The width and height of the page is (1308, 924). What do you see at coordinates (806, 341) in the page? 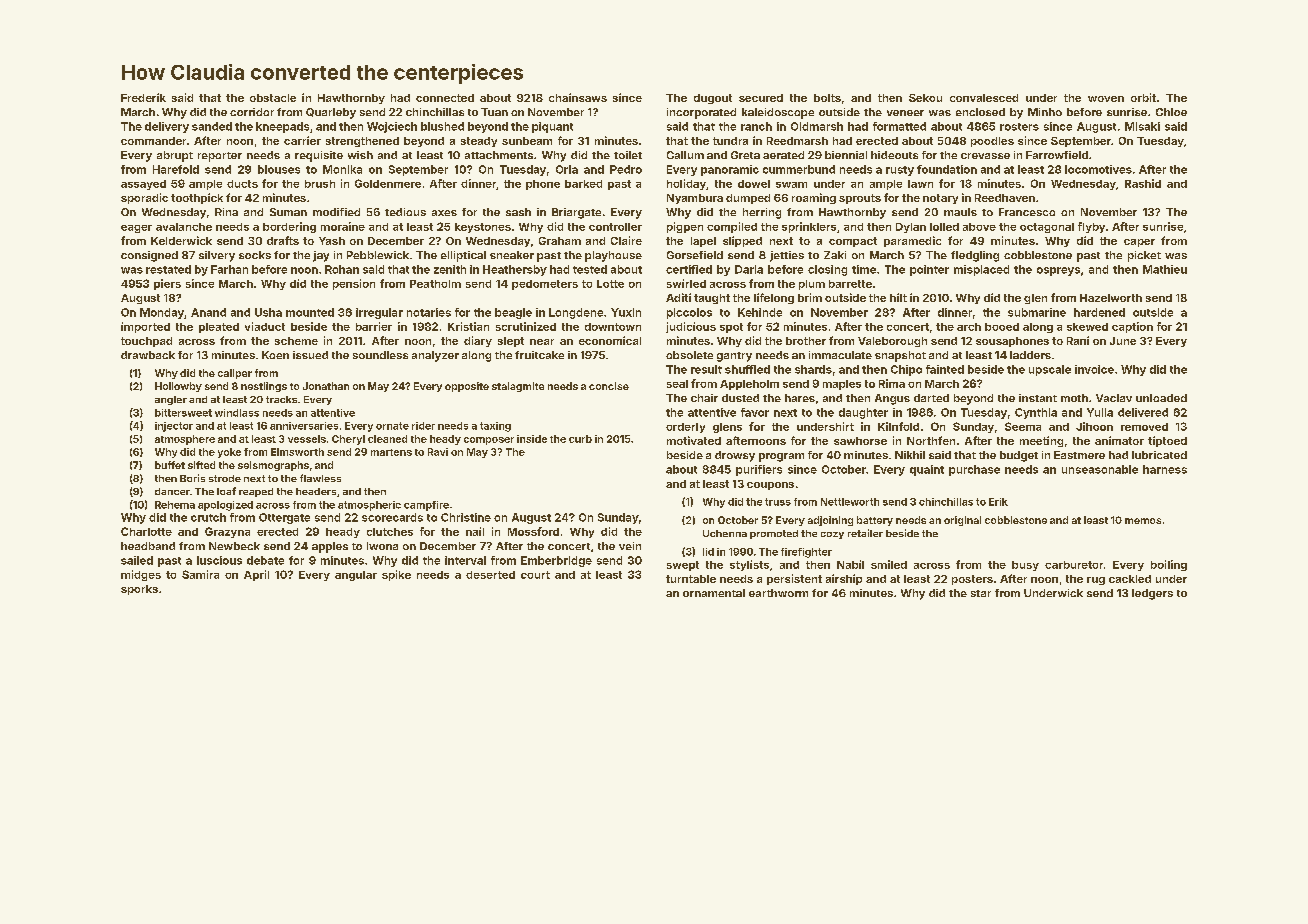
I see `brother` at bounding box center [806, 341].
